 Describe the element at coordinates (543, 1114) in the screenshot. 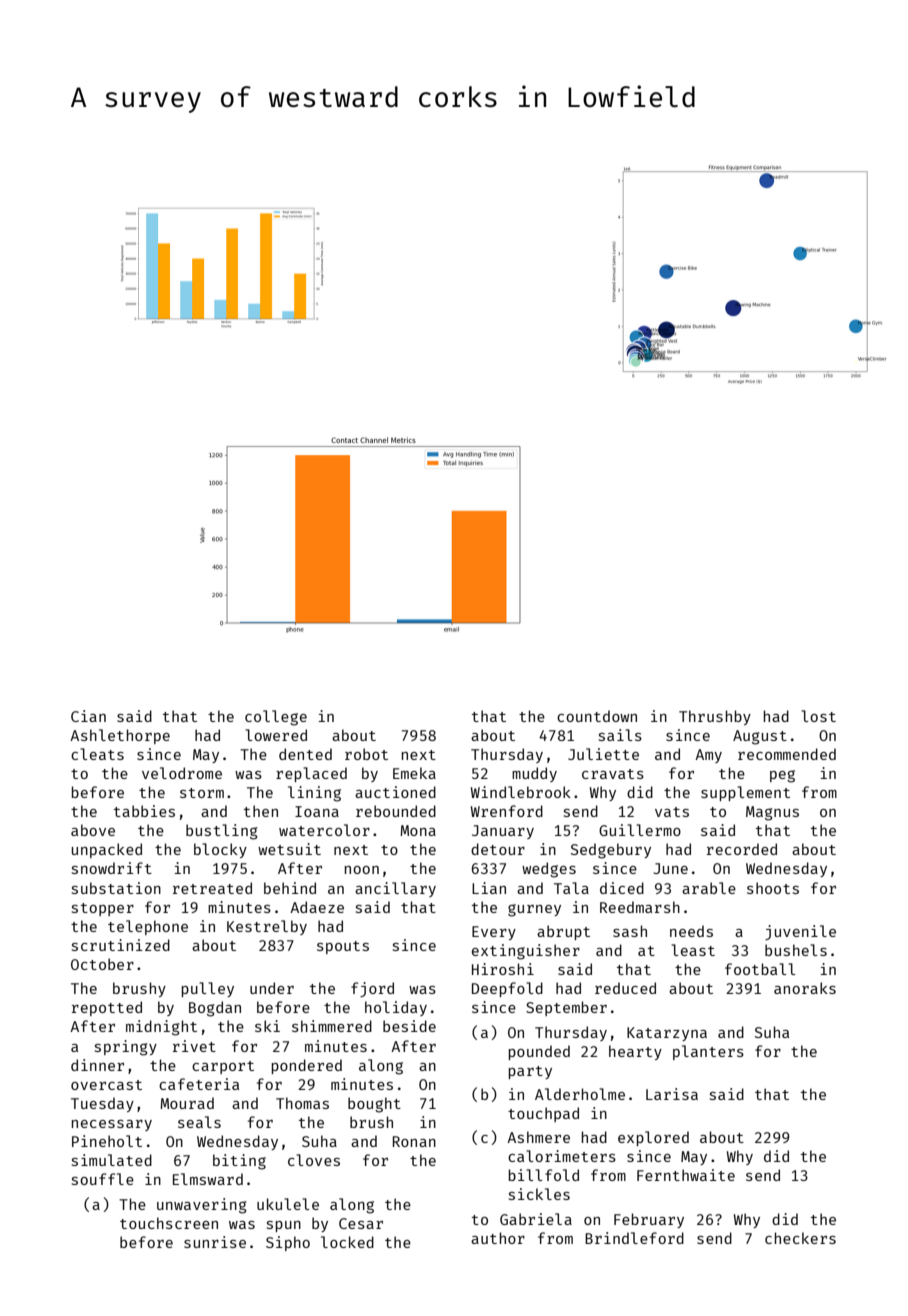

I see `touchpad` at that location.
